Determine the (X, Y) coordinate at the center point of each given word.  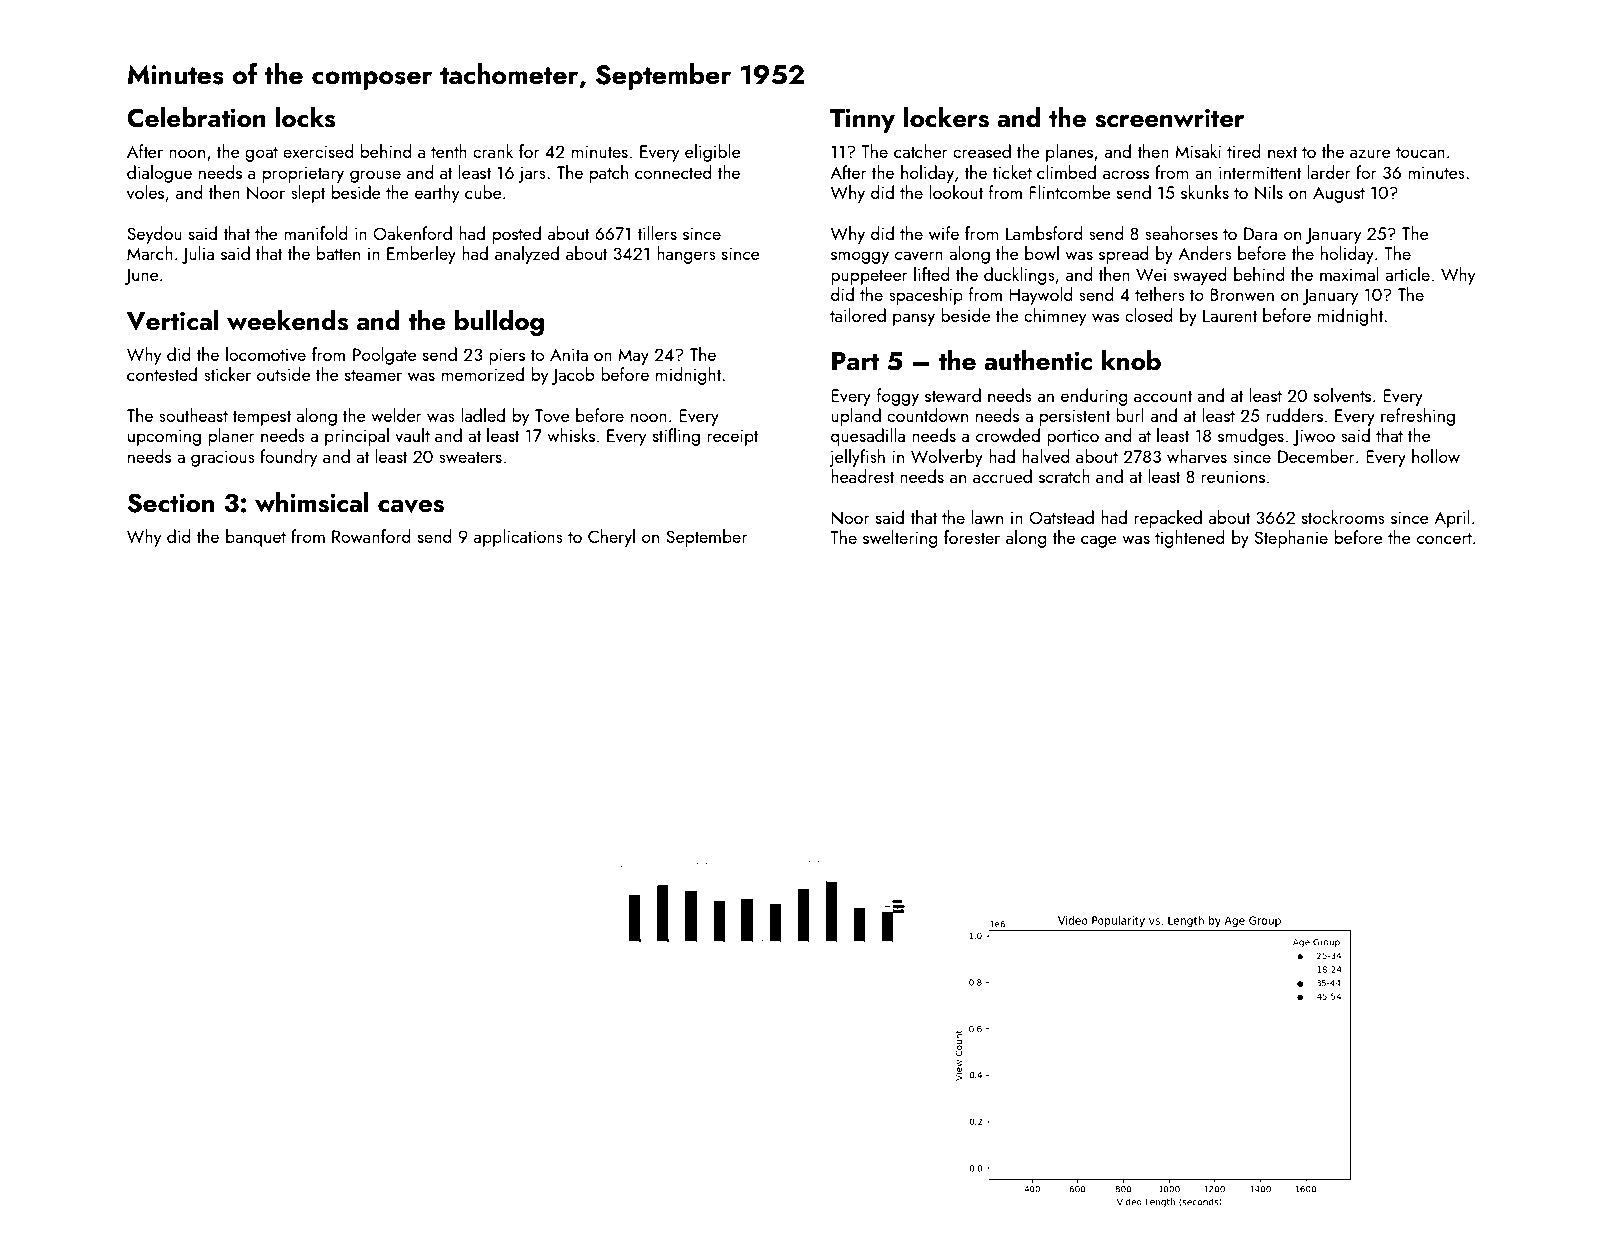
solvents (1342, 395)
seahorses (1181, 233)
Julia (198, 255)
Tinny (862, 120)
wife (944, 233)
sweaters (470, 457)
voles (145, 192)
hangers (686, 255)
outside (284, 374)
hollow (1436, 456)
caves (411, 506)
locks (305, 117)
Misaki (1198, 151)
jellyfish (857, 458)
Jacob (573, 376)
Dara (1260, 233)
